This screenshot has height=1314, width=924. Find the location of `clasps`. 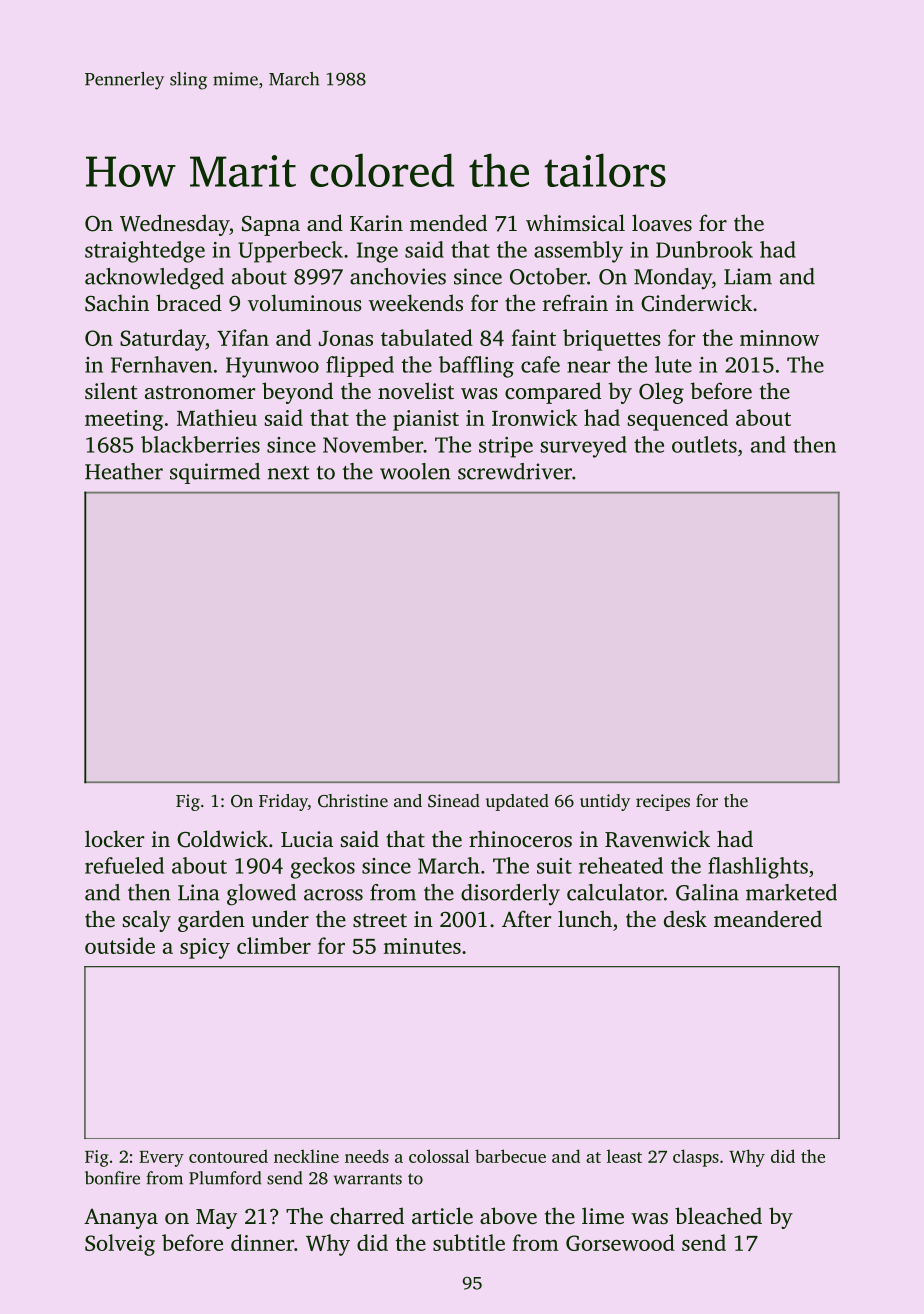

clasps is located at coordinates (696, 1158).
